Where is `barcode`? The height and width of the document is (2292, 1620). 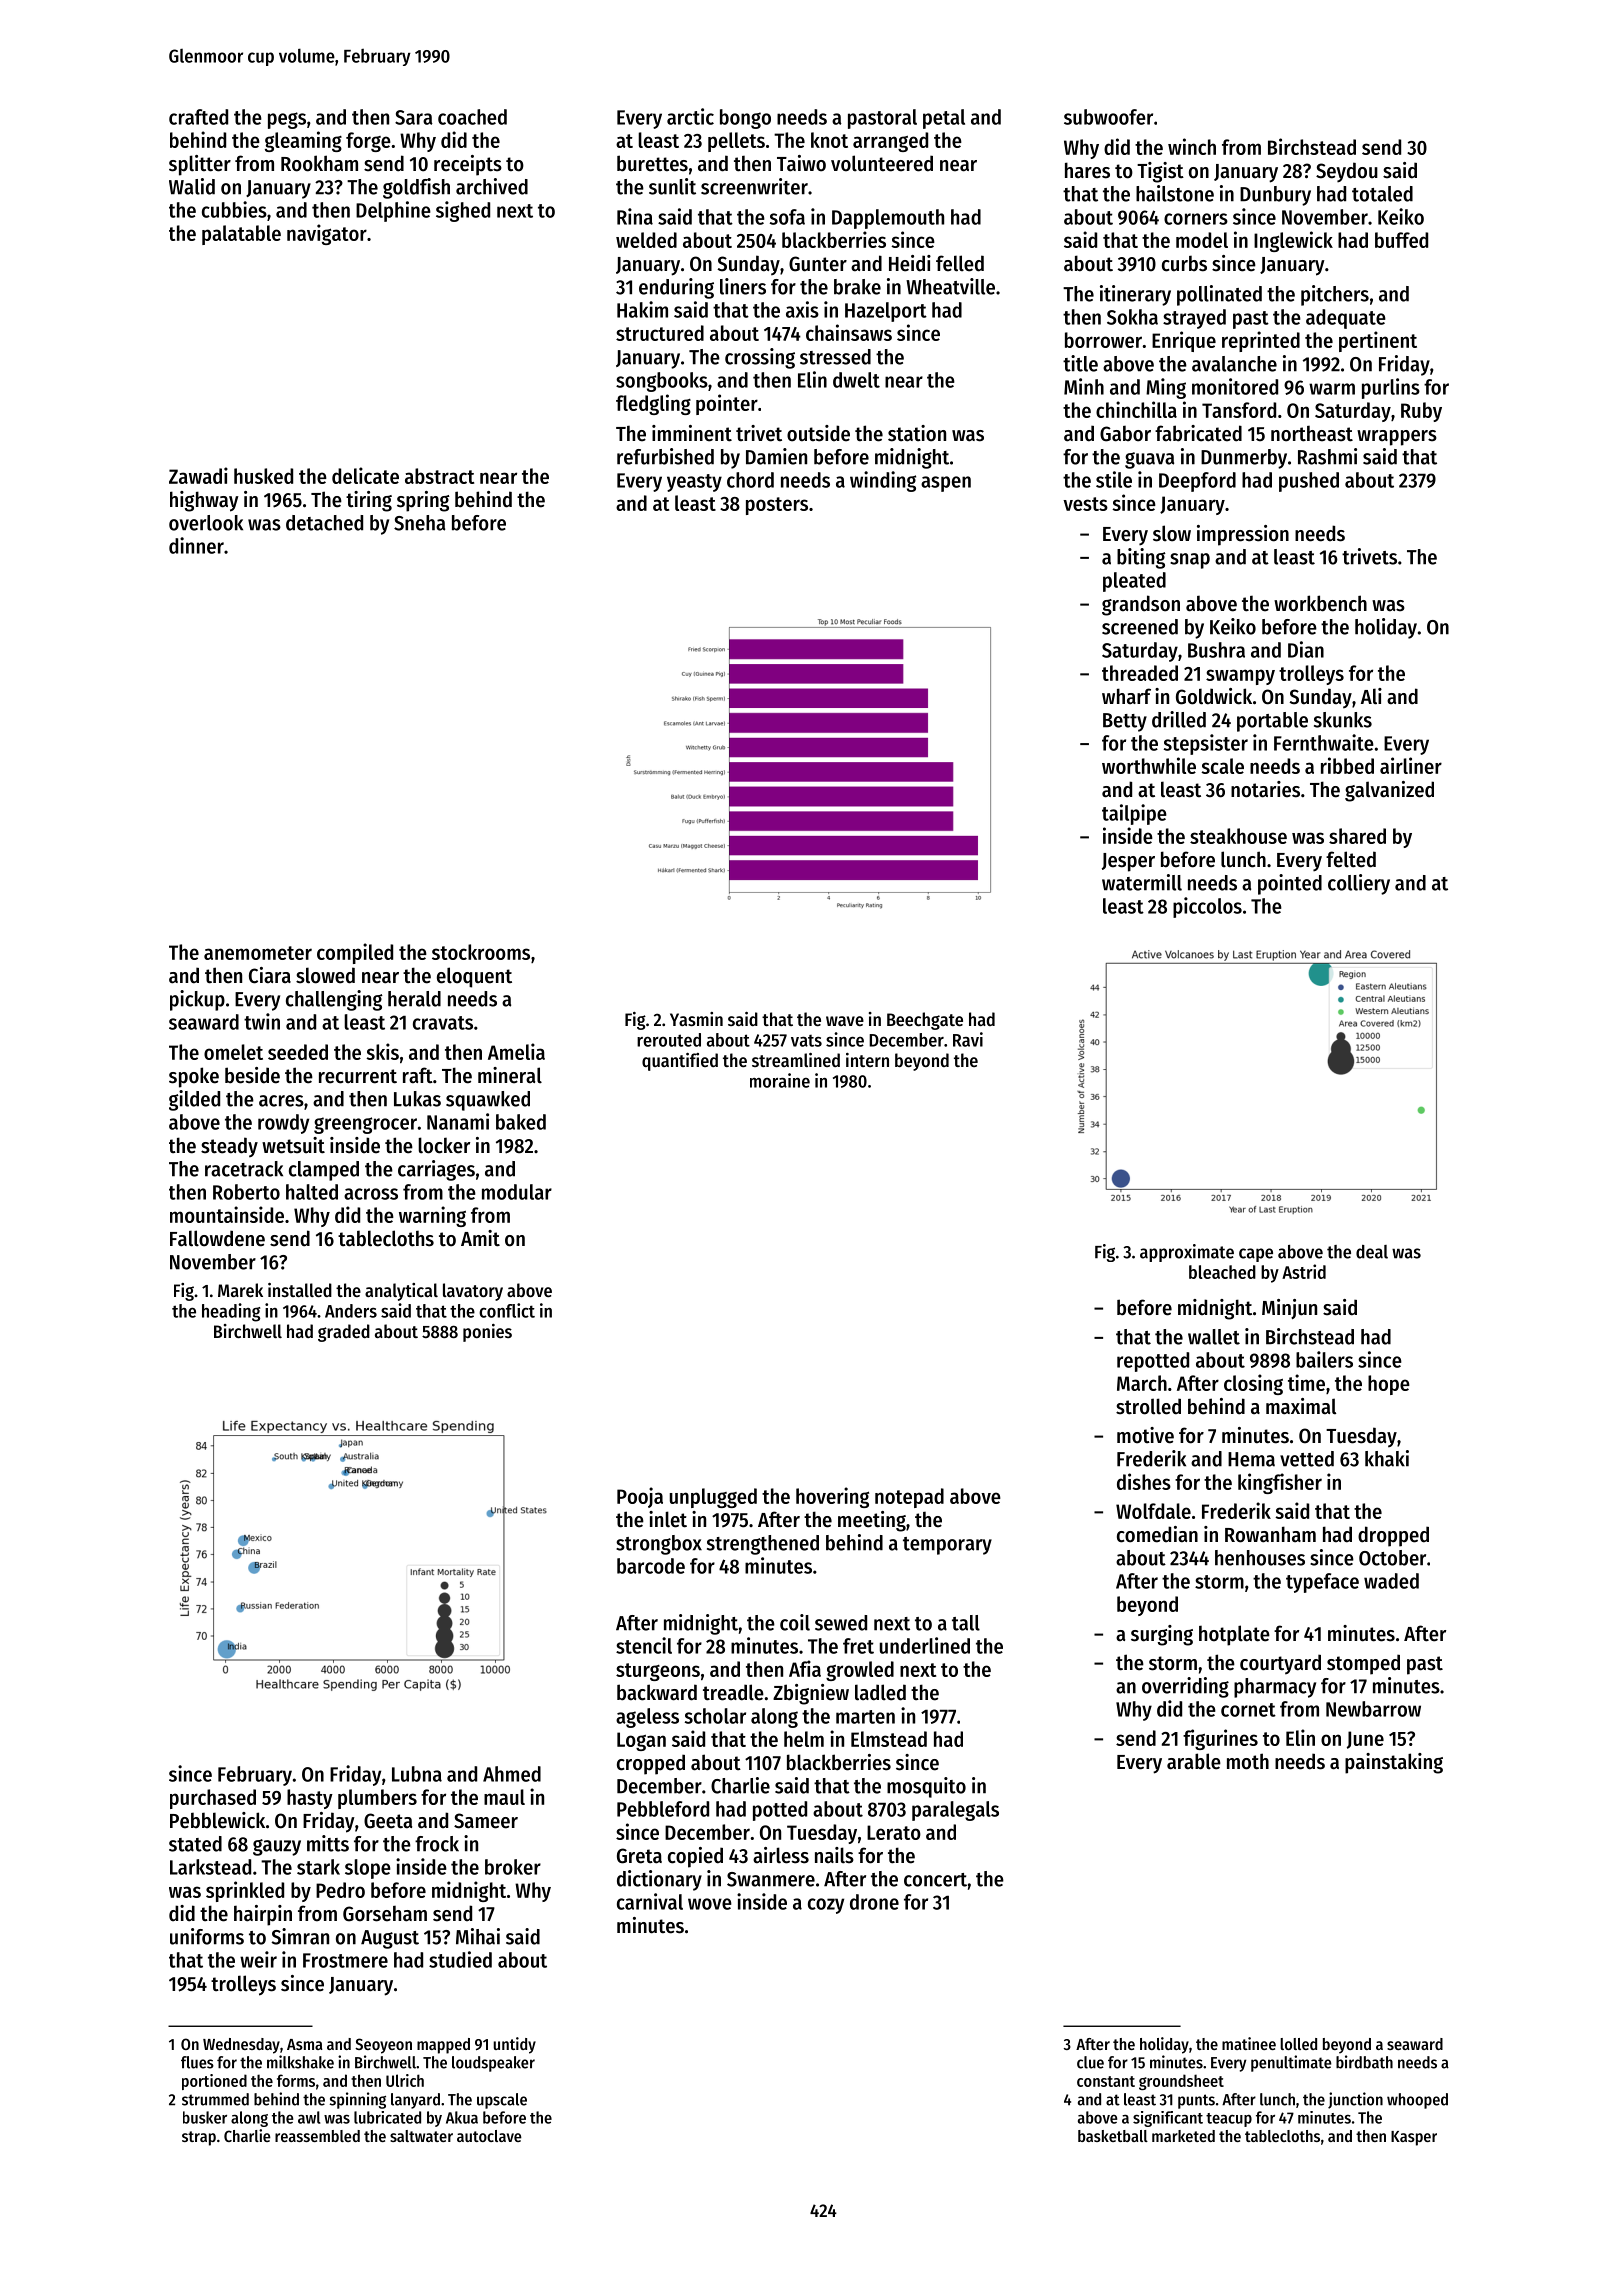 barcode is located at coordinates (651, 1566).
